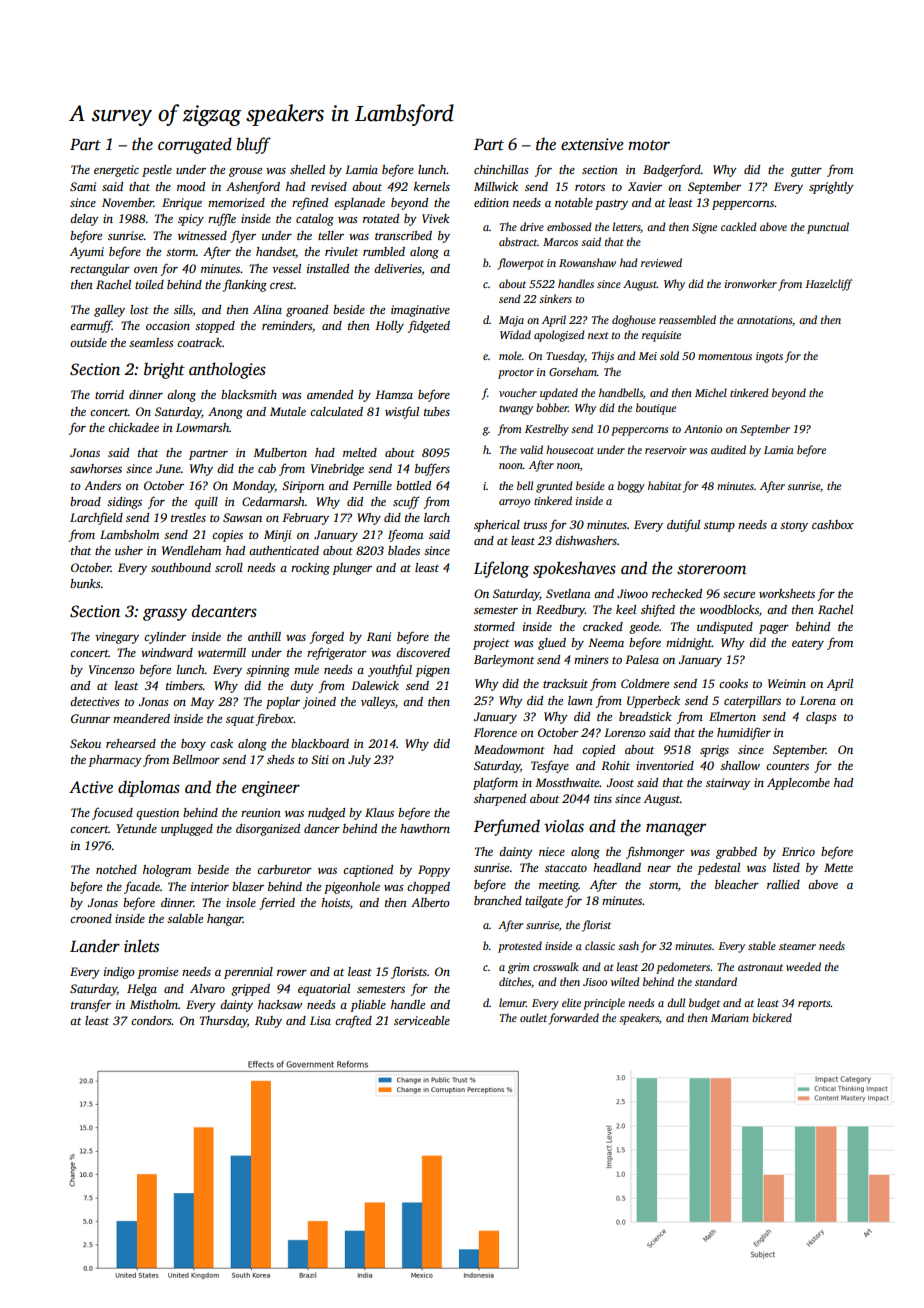  Describe the element at coordinates (165, 614) in the image. I see `grassy` at that location.
